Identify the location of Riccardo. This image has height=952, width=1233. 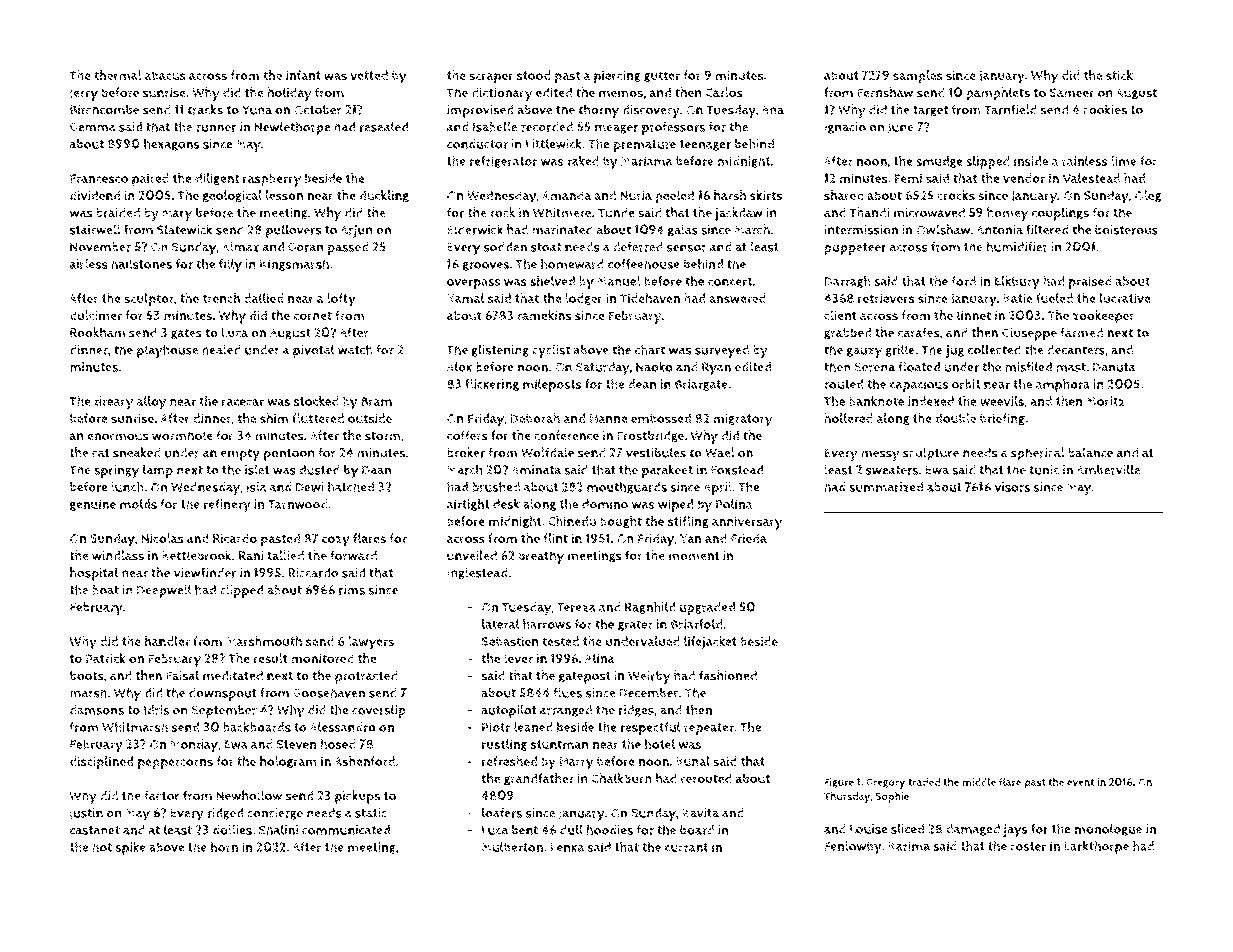
(313, 572).
